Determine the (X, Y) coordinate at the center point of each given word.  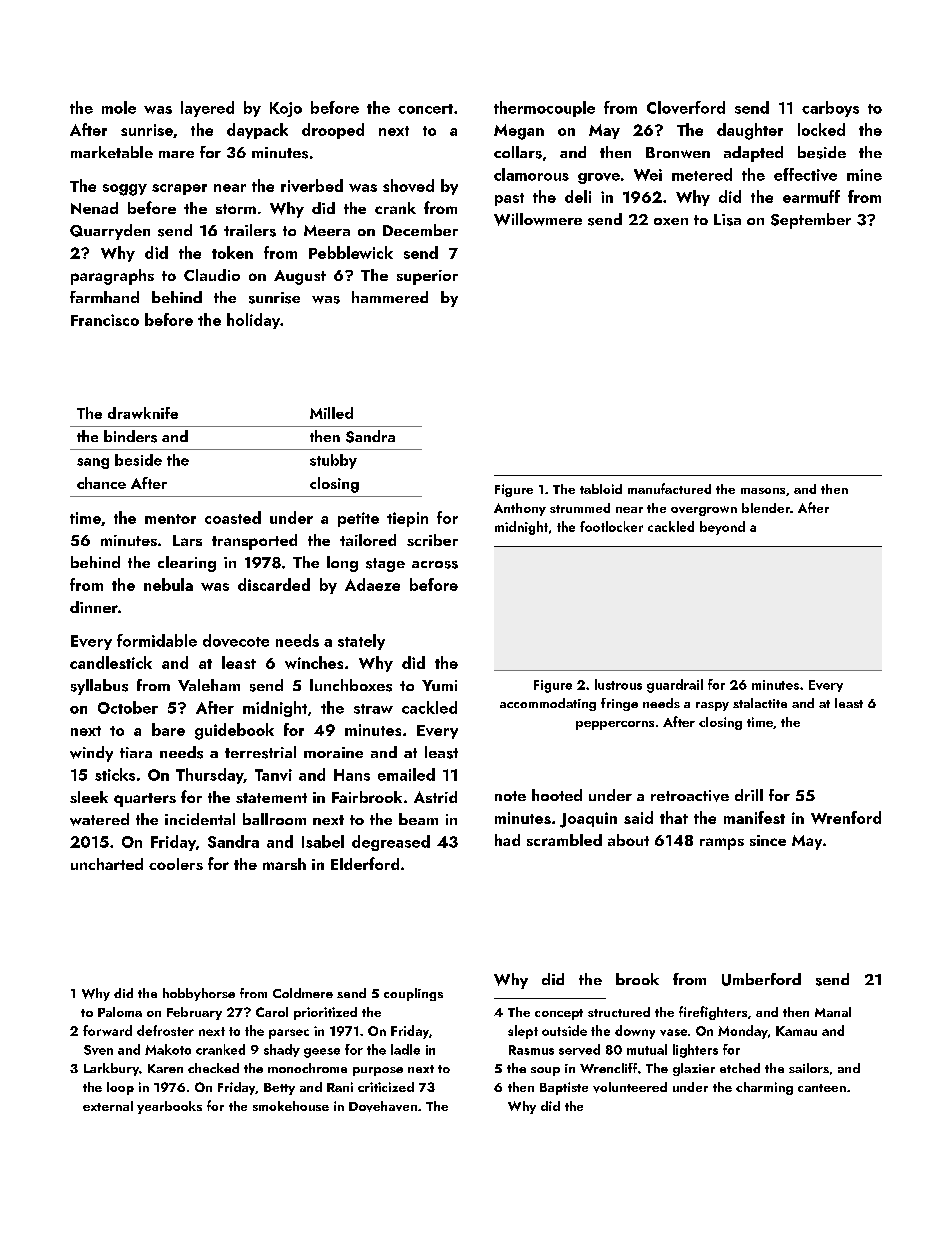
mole (119, 107)
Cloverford (686, 107)
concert (425, 109)
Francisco (105, 320)
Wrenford (846, 817)
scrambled (564, 840)
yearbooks (169, 1107)
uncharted (107, 864)
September (811, 221)
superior (427, 277)
